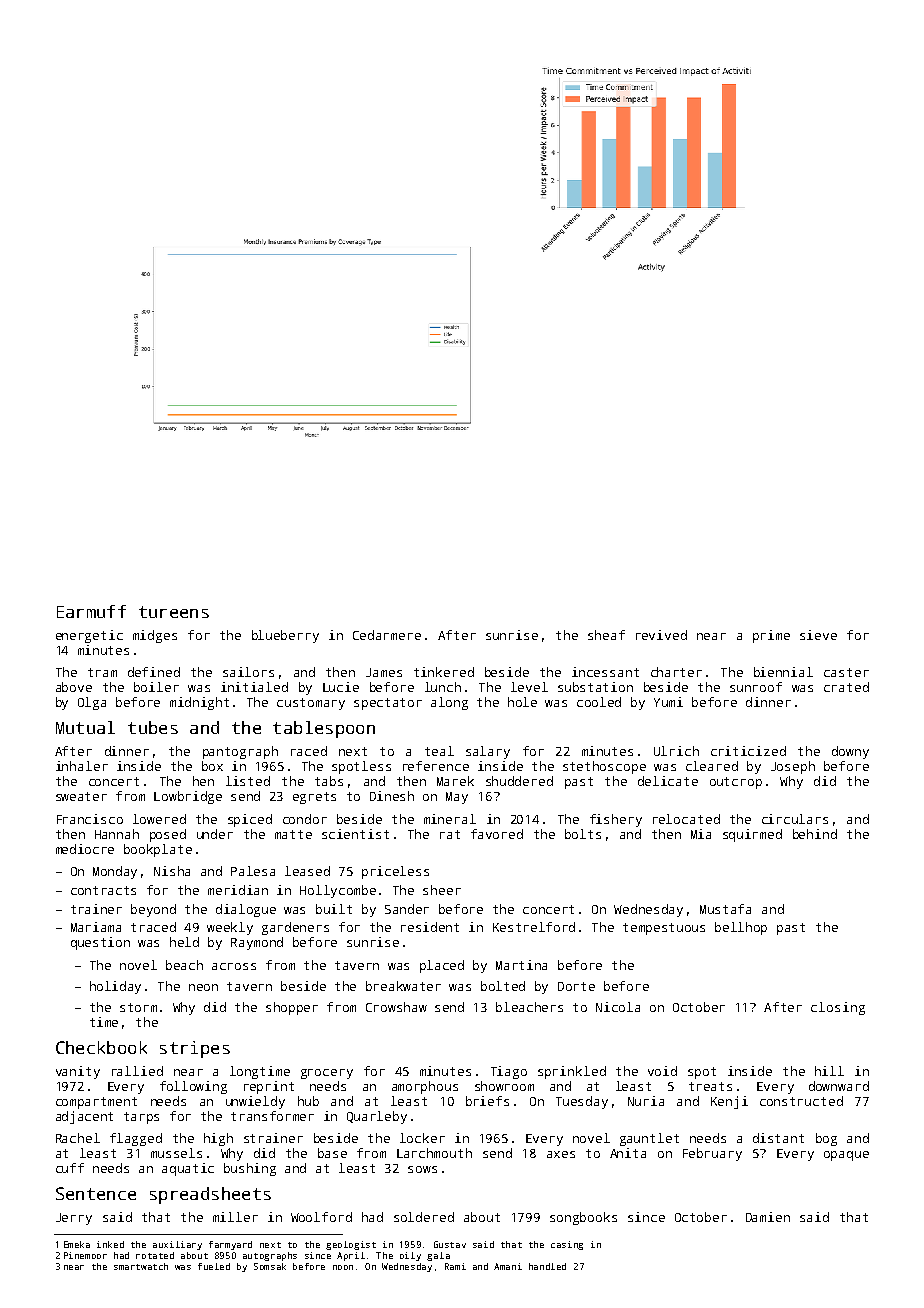 Image resolution: width=924 pixels, height=1308 pixels. I want to click on mineral, so click(450, 819).
